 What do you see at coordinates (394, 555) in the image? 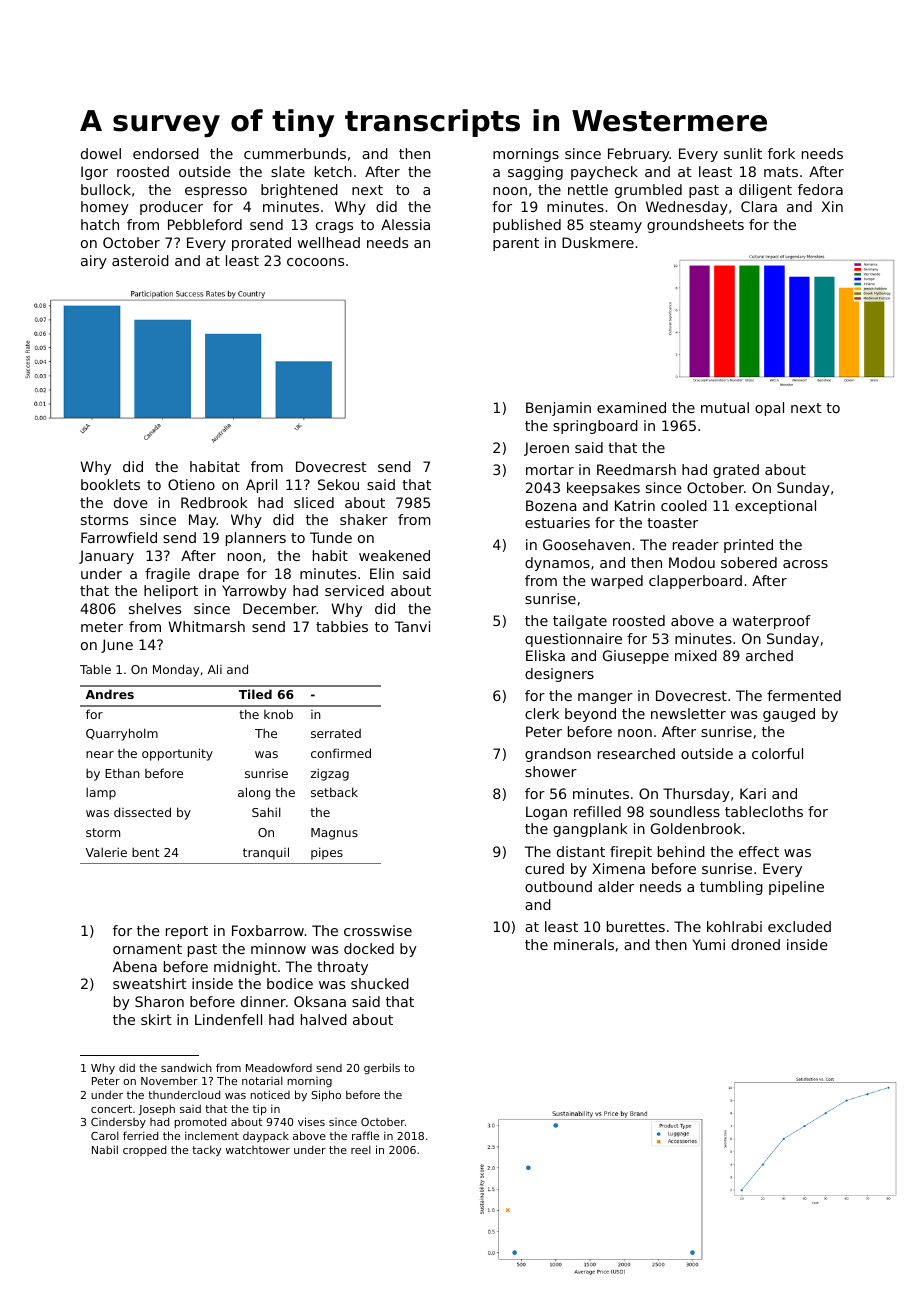
I see `weakened` at bounding box center [394, 555].
